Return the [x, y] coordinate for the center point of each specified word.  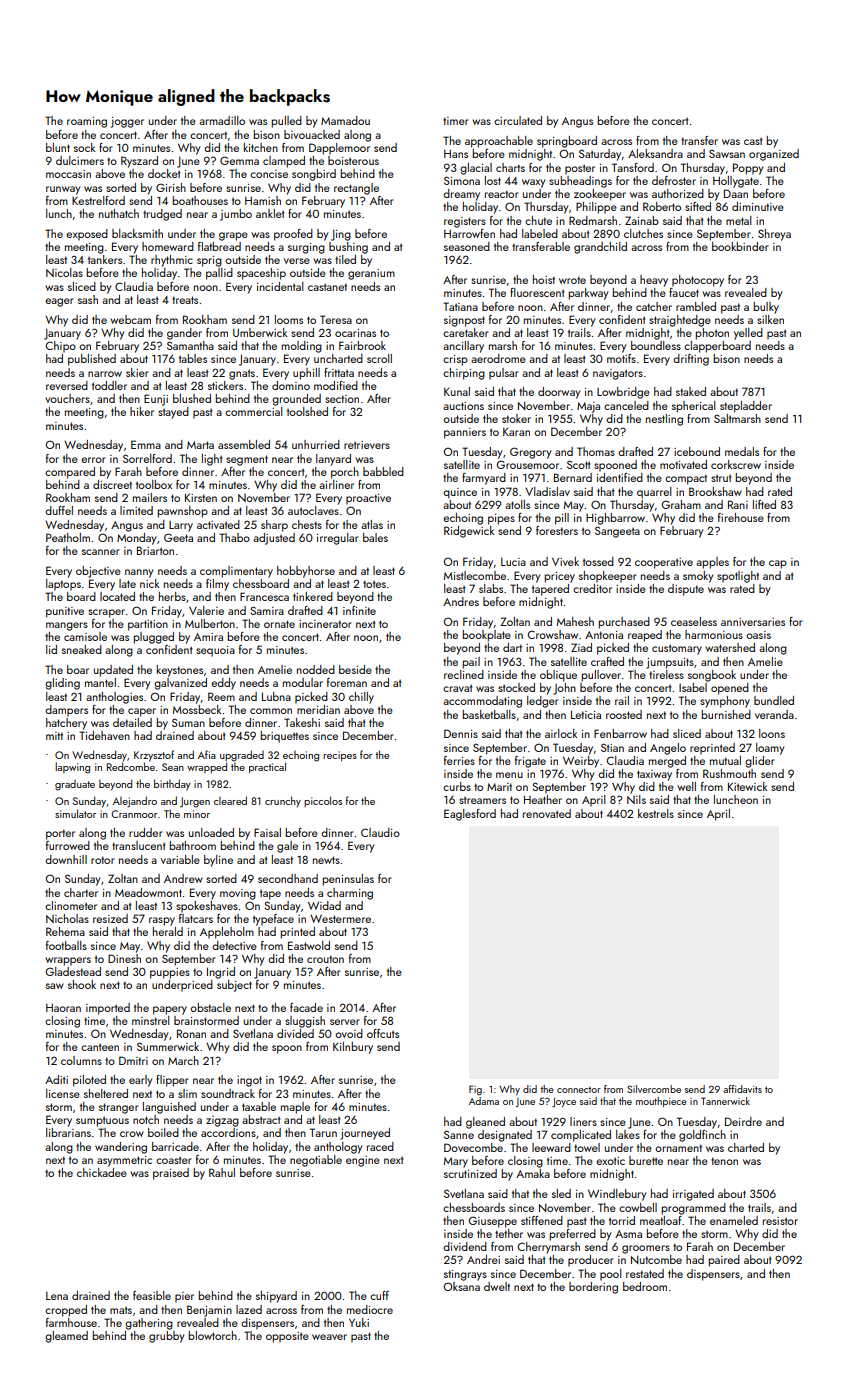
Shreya [774, 235]
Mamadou [345, 120]
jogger [127, 122]
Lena [57, 1296]
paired [724, 1261]
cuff [379, 1295]
